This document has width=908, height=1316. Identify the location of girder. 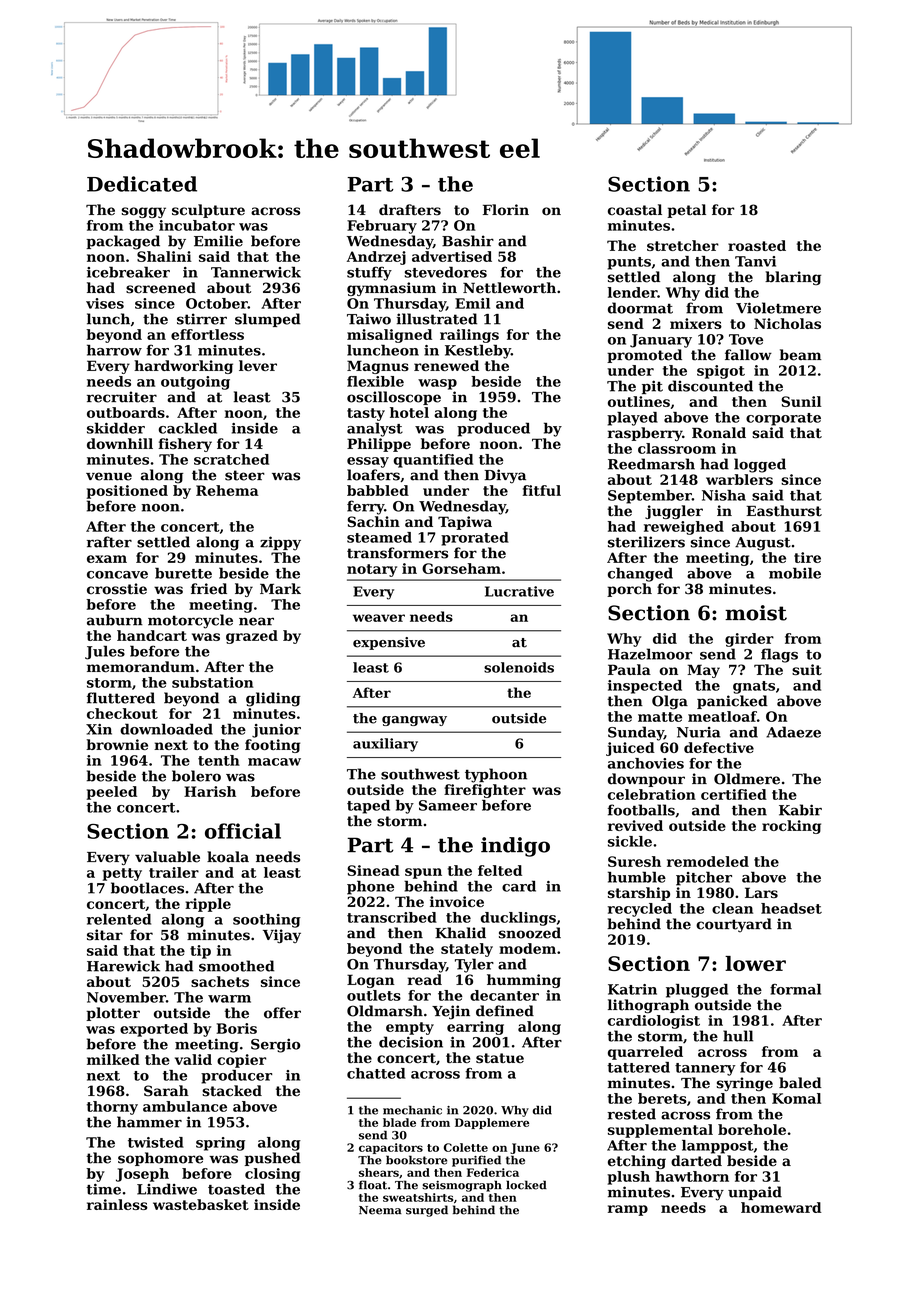
(749, 640).
